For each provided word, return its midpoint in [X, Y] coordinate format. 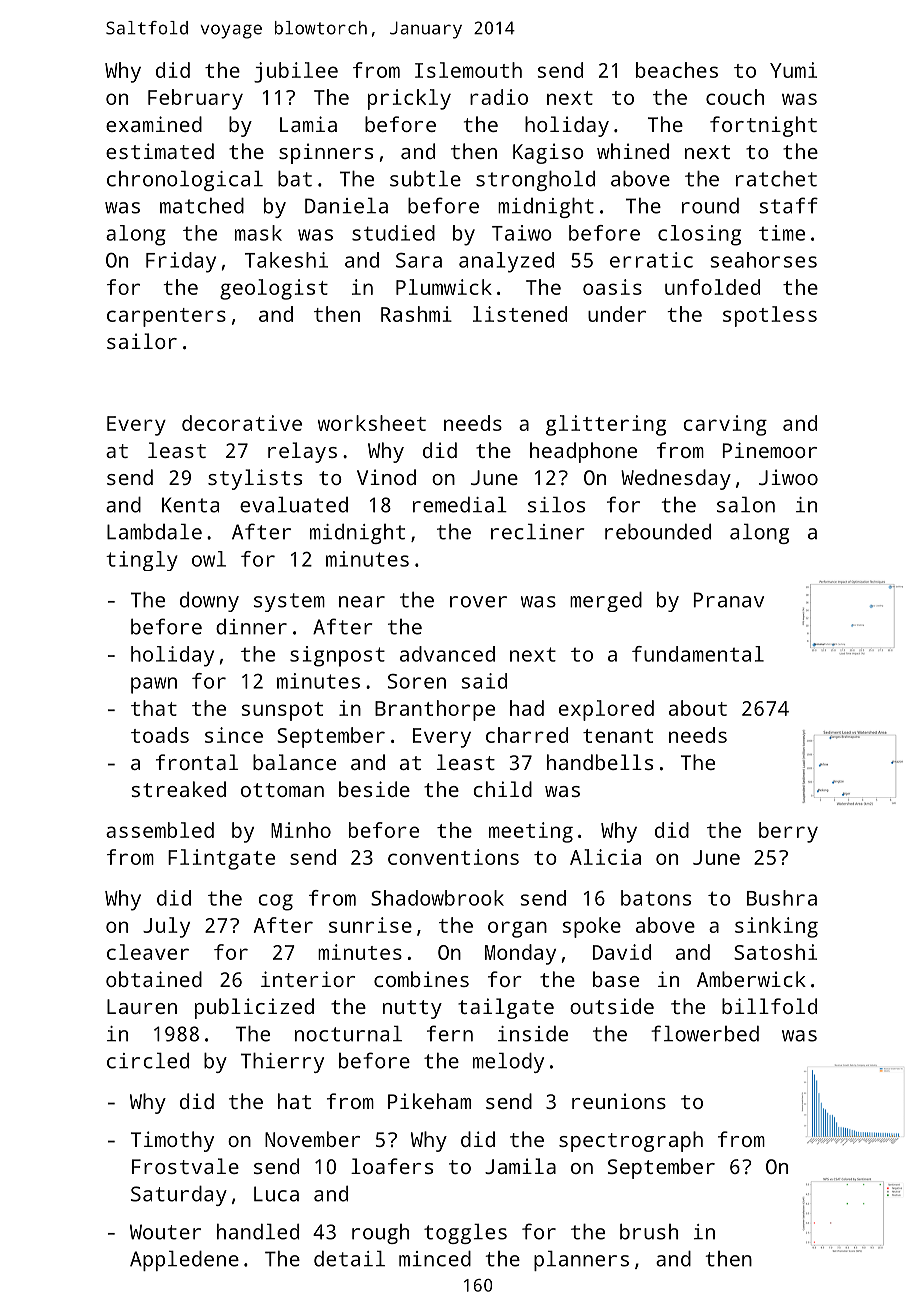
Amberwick [751, 979]
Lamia [308, 124]
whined [633, 151]
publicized [254, 1008]
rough [380, 1234]
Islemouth [468, 70]
